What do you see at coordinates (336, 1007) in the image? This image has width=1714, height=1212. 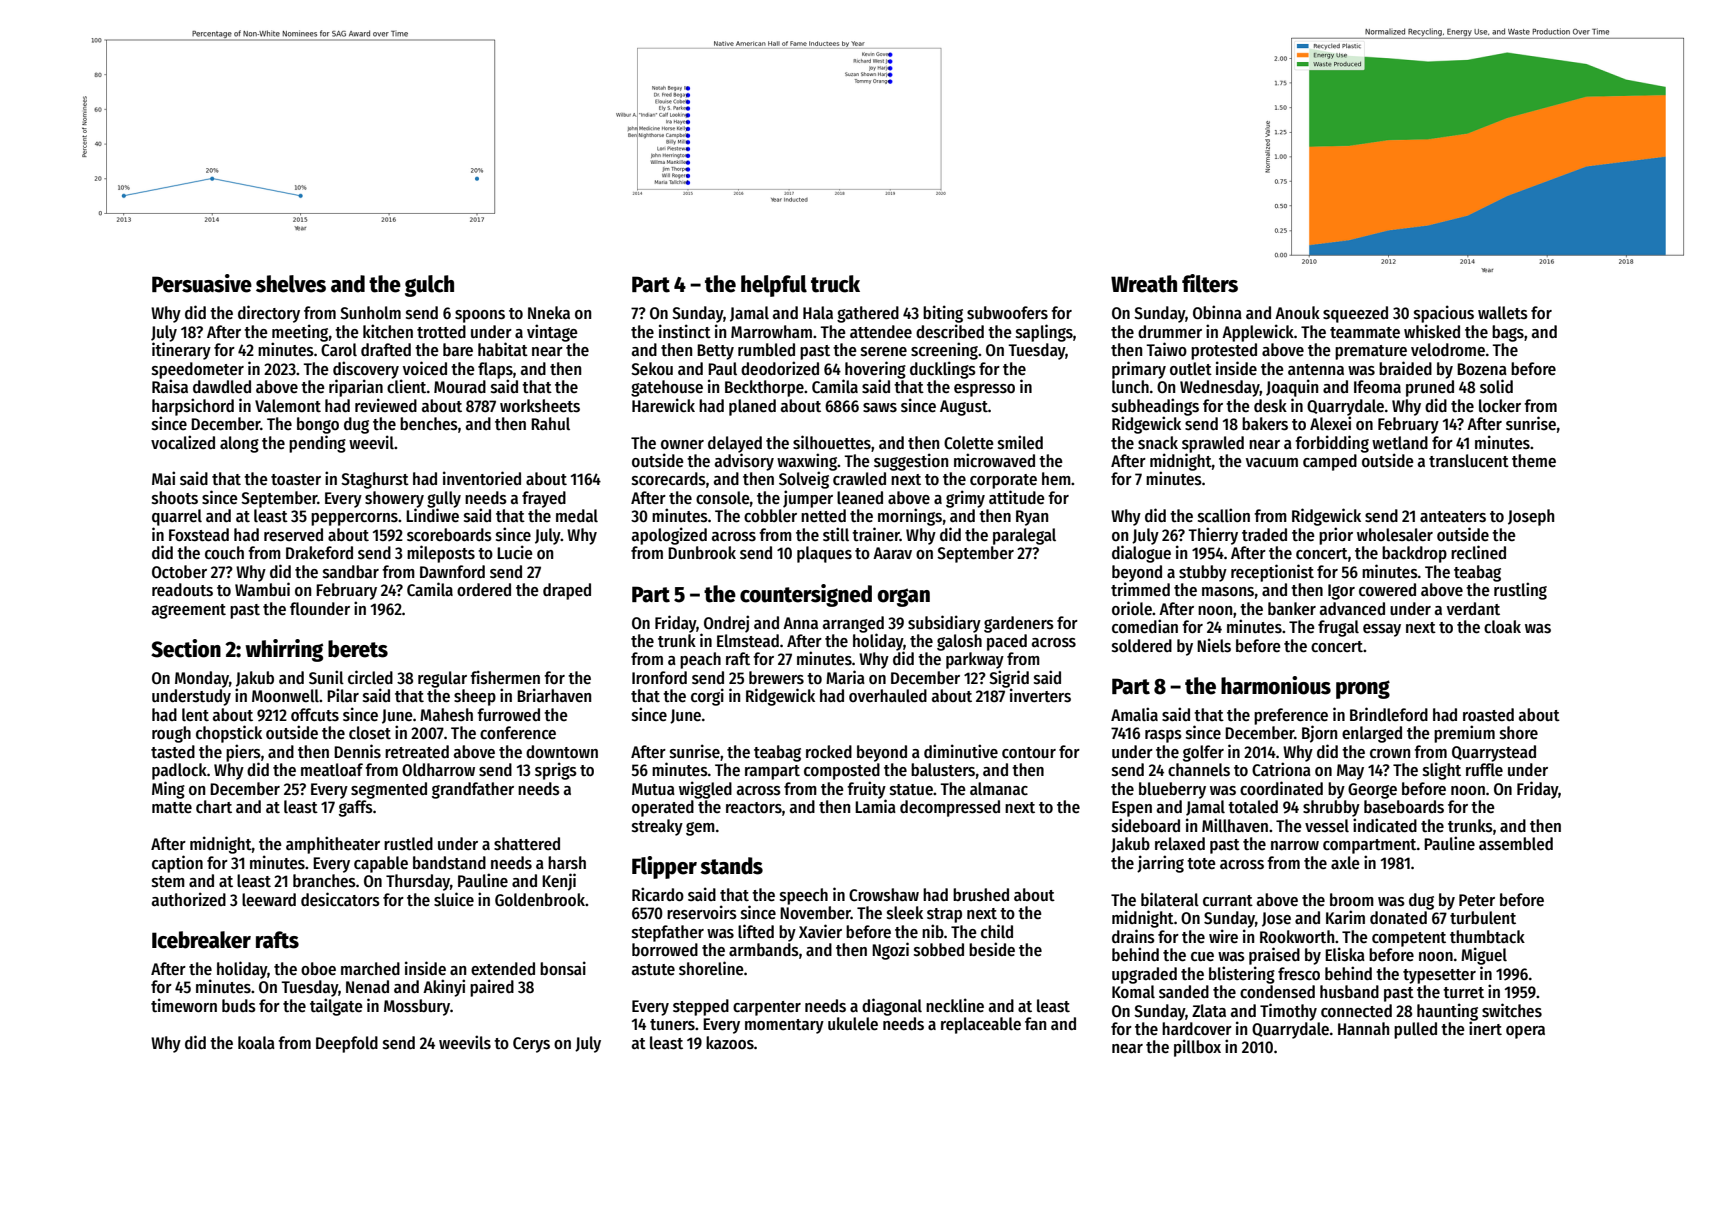 I see `tailgate` at bounding box center [336, 1007].
